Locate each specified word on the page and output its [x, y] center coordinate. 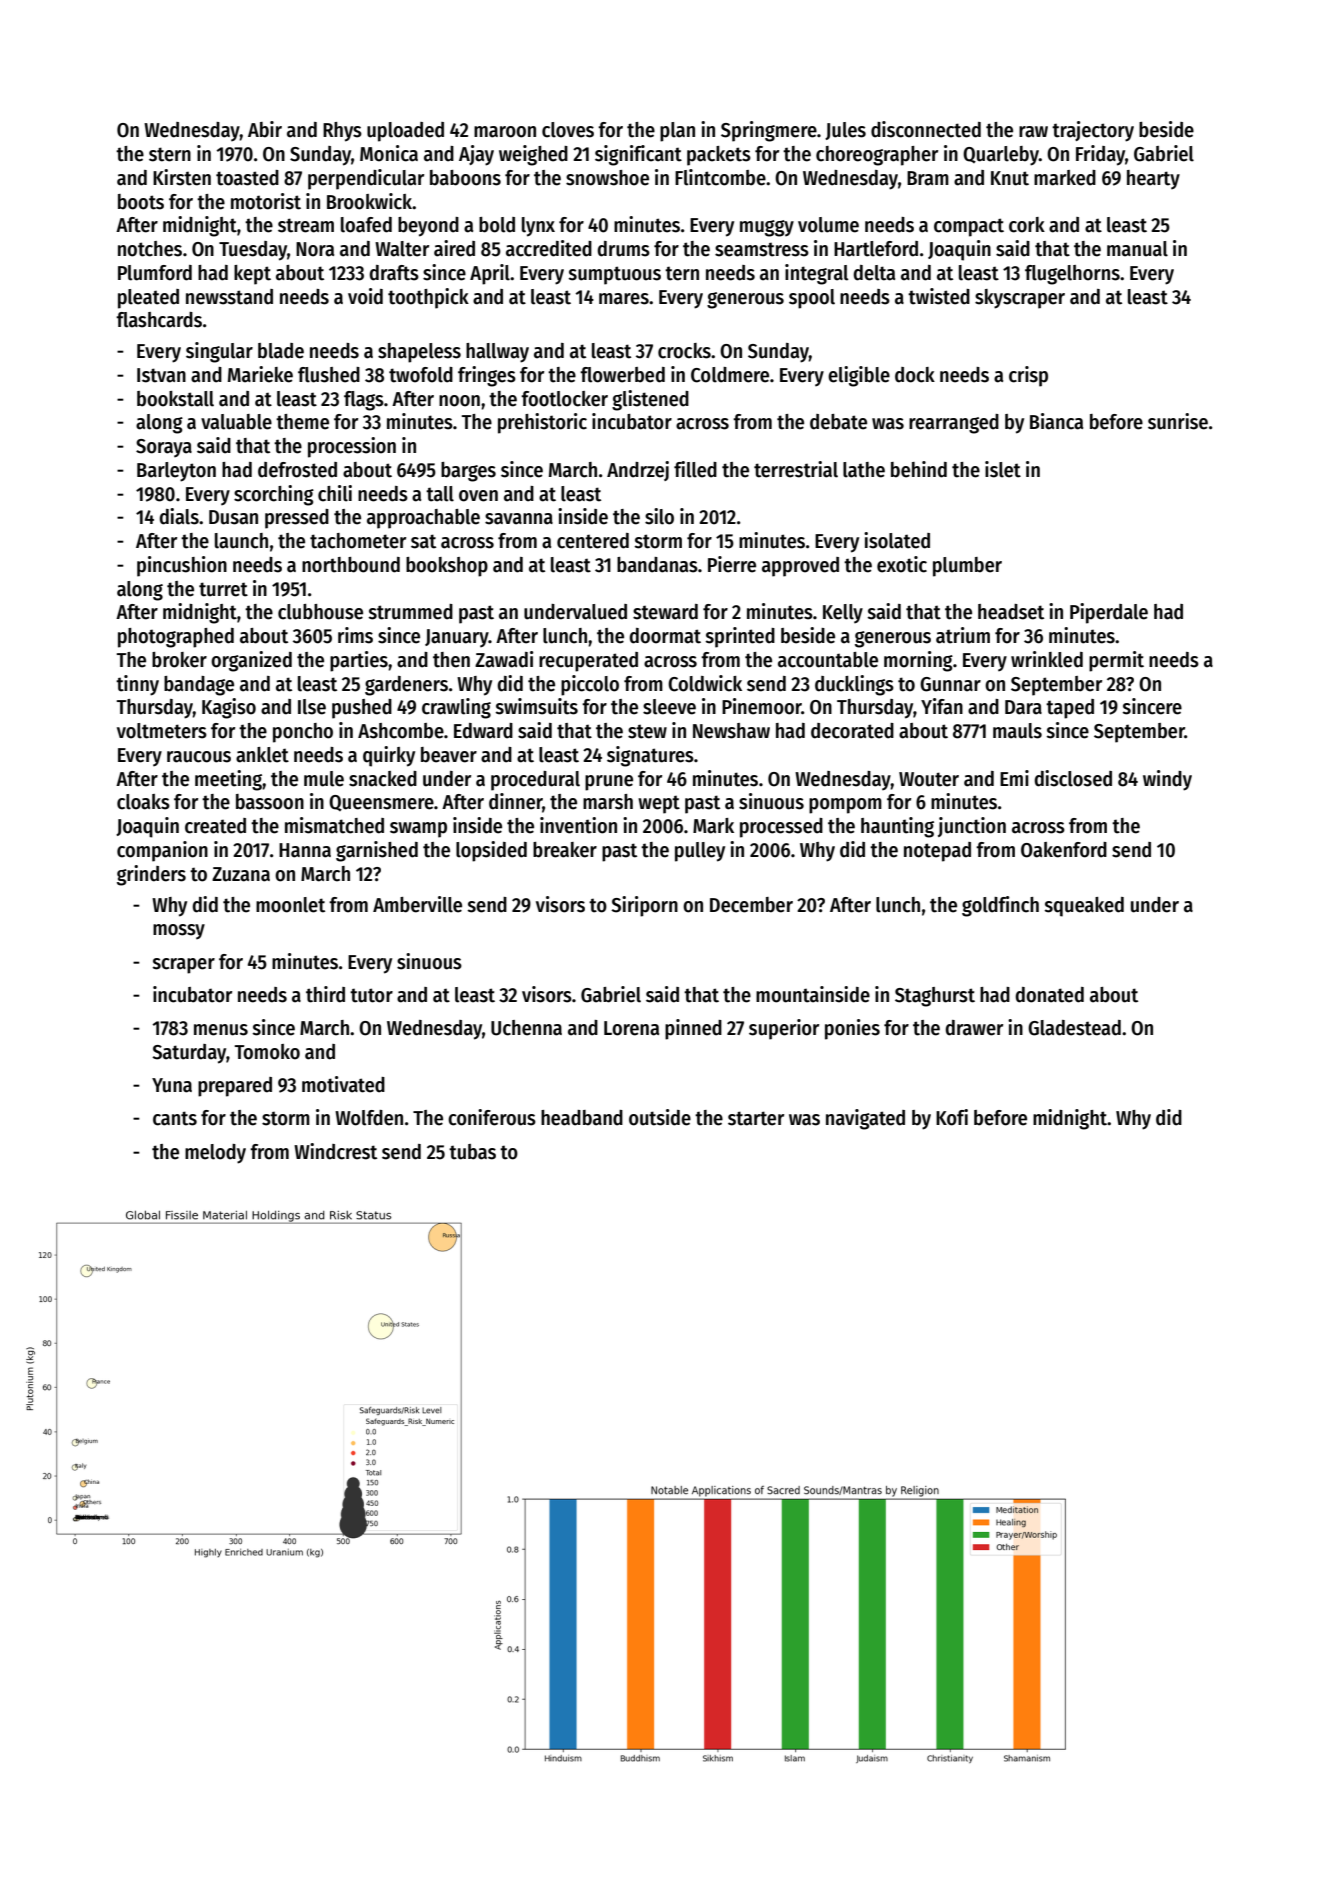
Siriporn [644, 906]
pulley [700, 852]
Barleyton [176, 472]
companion [162, 851]
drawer [974, 1028]
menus [221, 1030]
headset [1011, 612]
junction [972, 827]
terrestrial [796, 469]
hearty [1153, 179]
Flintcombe [720, 177]
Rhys [342, 132]
